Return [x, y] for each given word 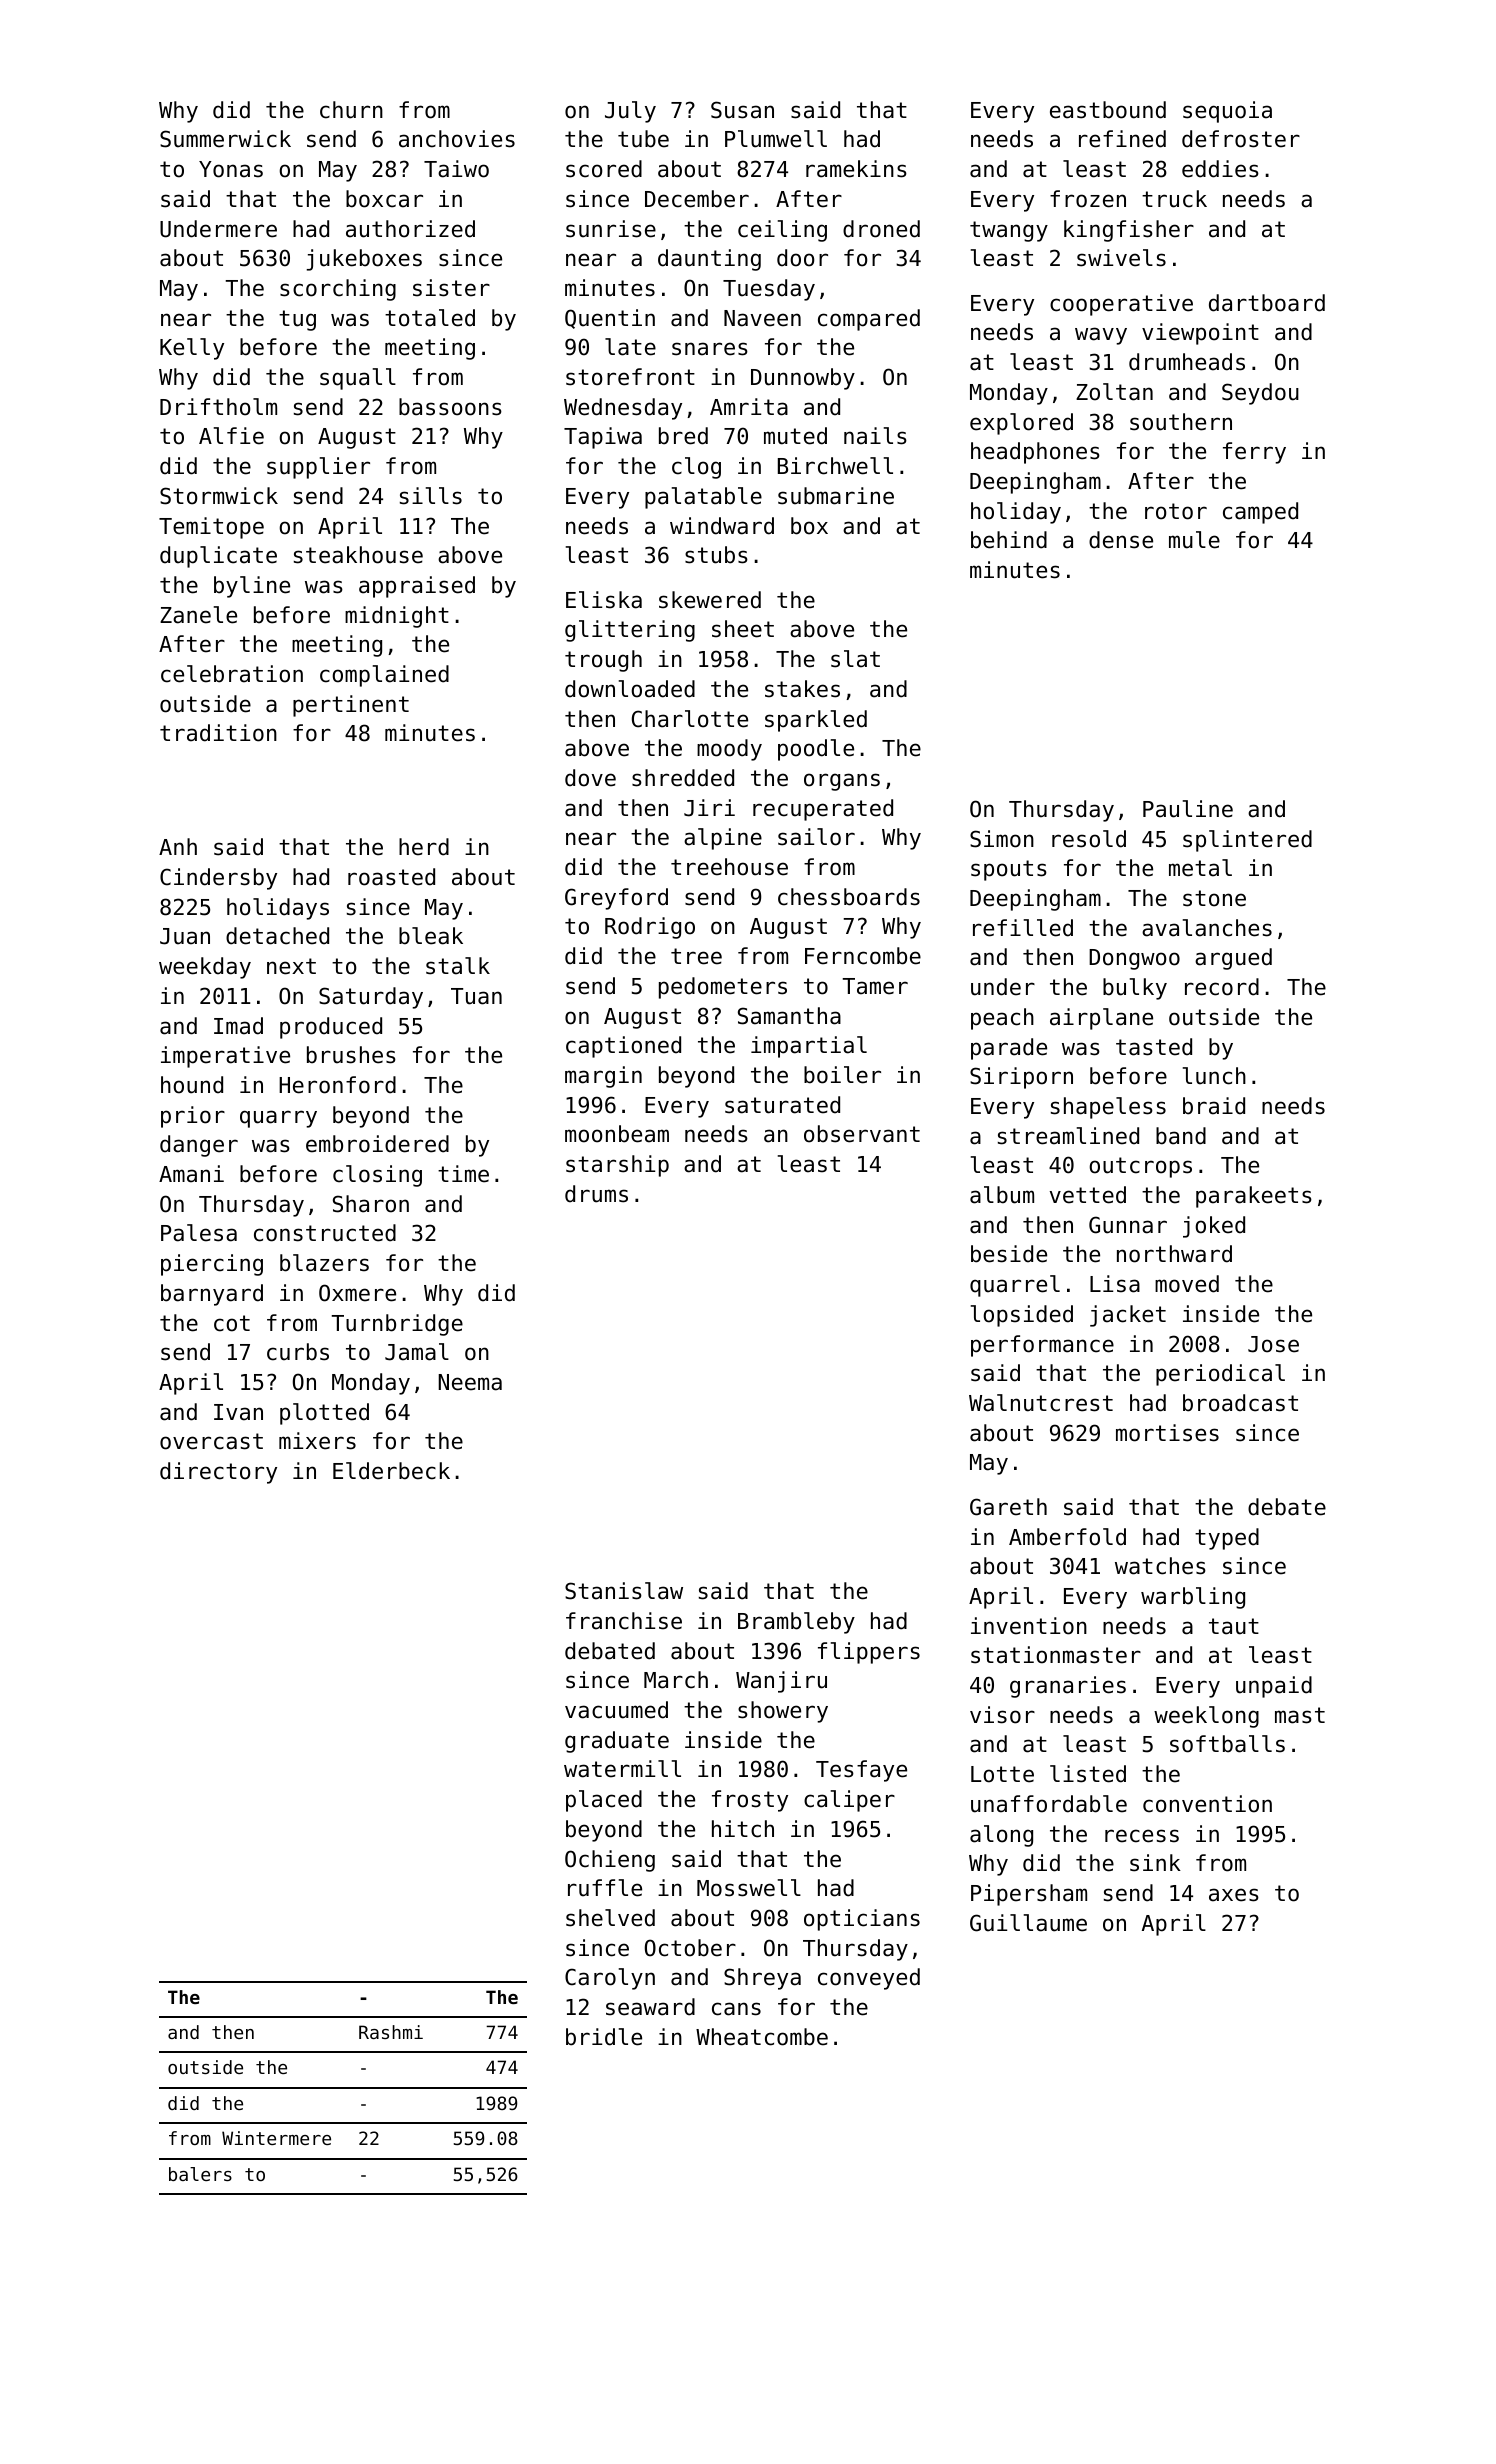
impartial [809, 1047]
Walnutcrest [1041, 1403]
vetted [1088, 1195]
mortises [1167, 1433]
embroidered [377, 1144]
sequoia [1227, 112]
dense [1121, 540]
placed [604, 1801]
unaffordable [1049, 1804]
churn [351, 110]
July [630, 112]
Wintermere [276, 2138]
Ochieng [610, 1861]
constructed [325, 1233]
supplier [318, 468]
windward [722, 526]
